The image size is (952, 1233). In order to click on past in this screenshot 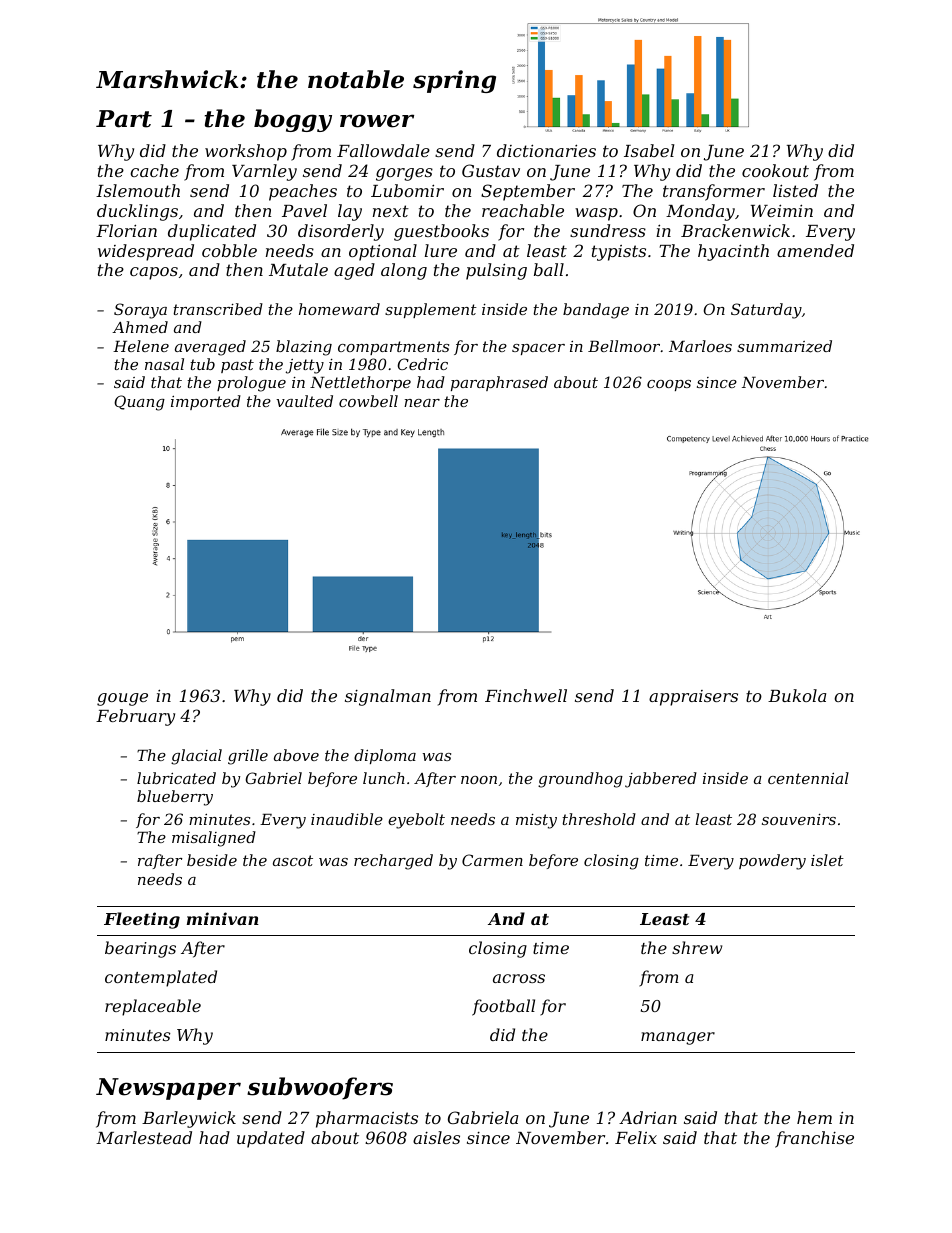, I will do `click(237, 366)`.
